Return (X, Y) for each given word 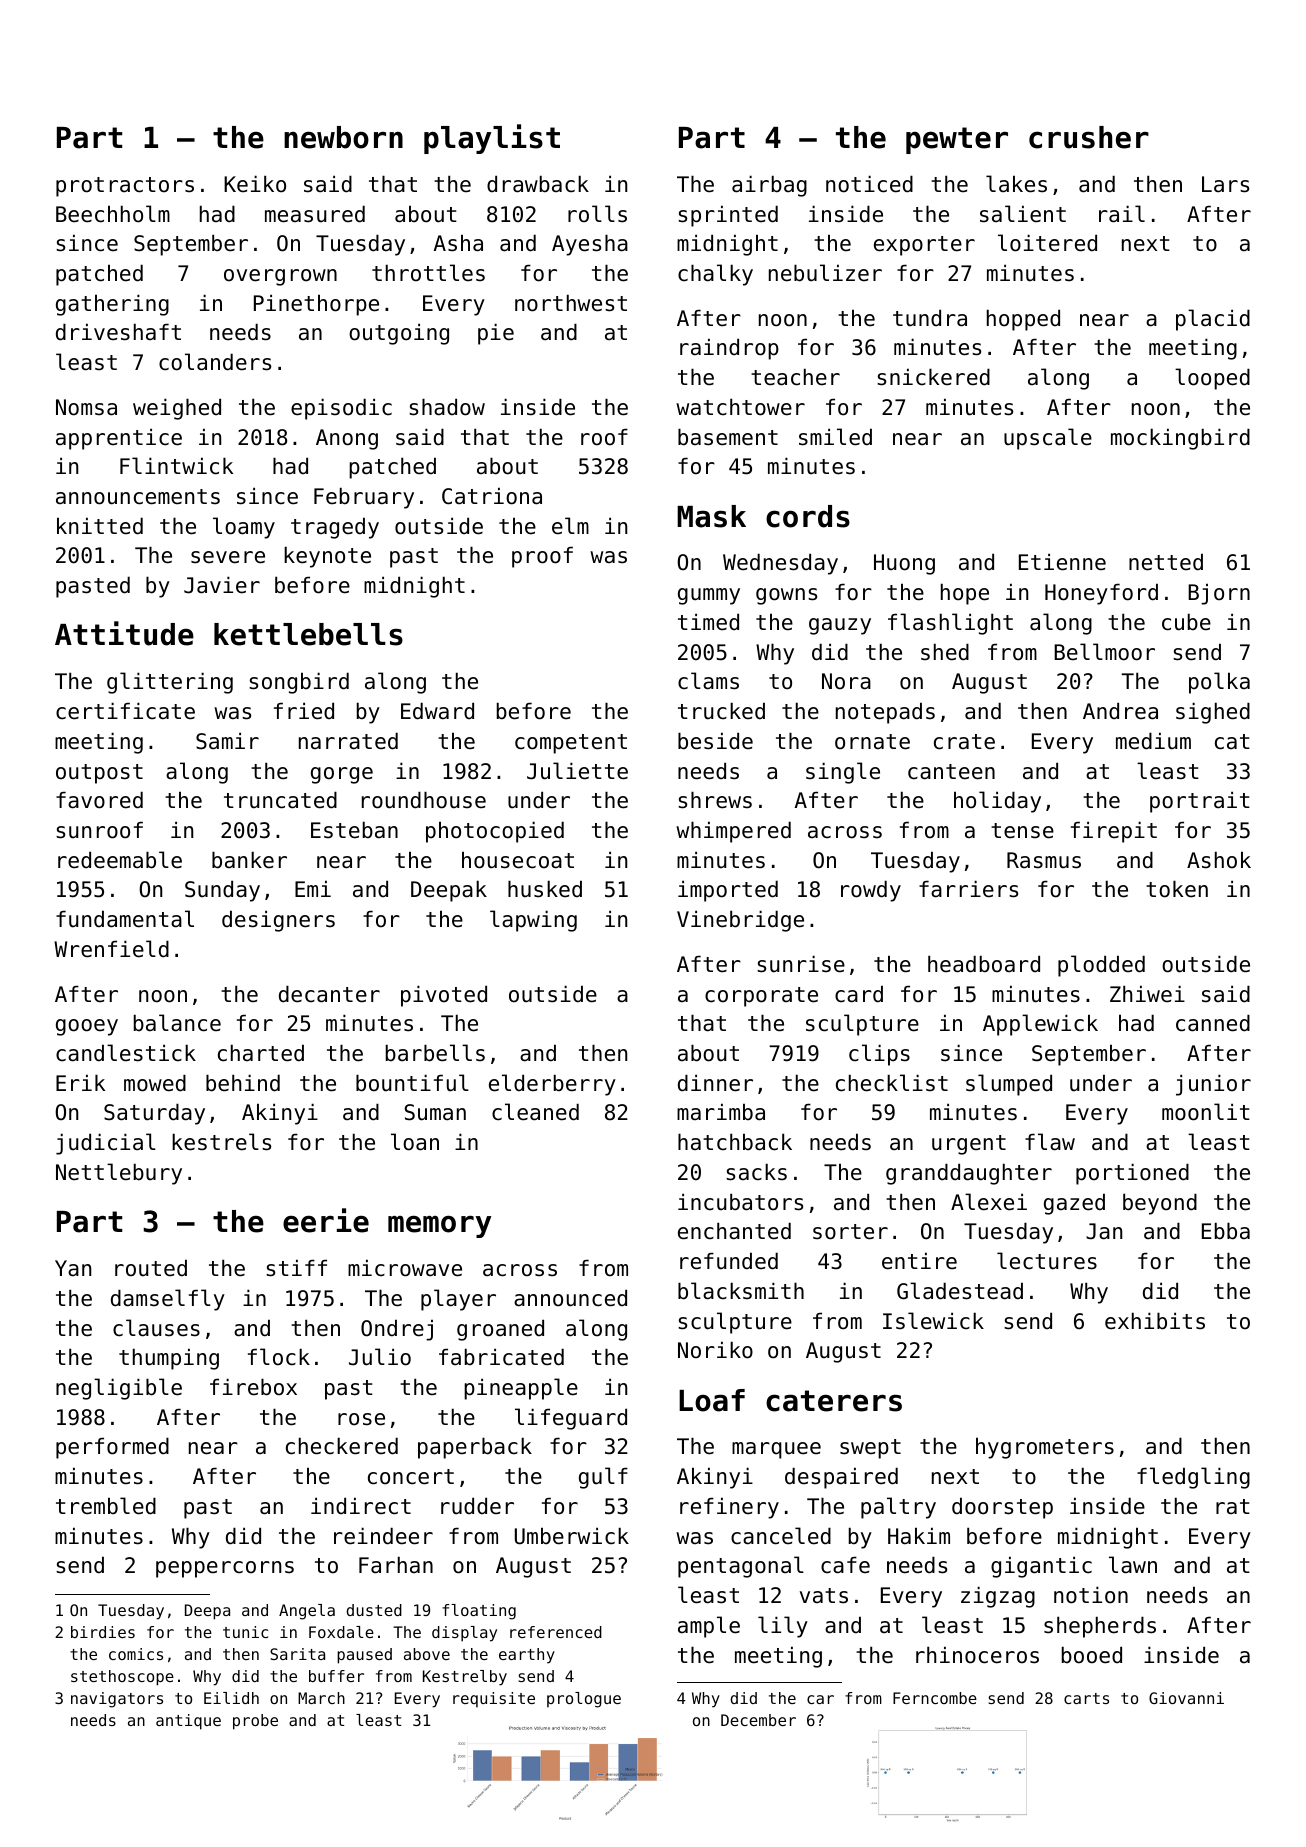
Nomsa (86, 407)
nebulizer (825, 273)
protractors (125, 187)
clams (708, 681)
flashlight (950, 624)
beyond (1160, 1204)
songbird (299, 683)
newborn (343, 137)
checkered (342, 1446)
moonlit (1206, 1112)
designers (278, 921)
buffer (336, 1676)
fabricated (501, 1357)
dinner (715, 1083)
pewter (957, 140)
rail (1122, 214)
